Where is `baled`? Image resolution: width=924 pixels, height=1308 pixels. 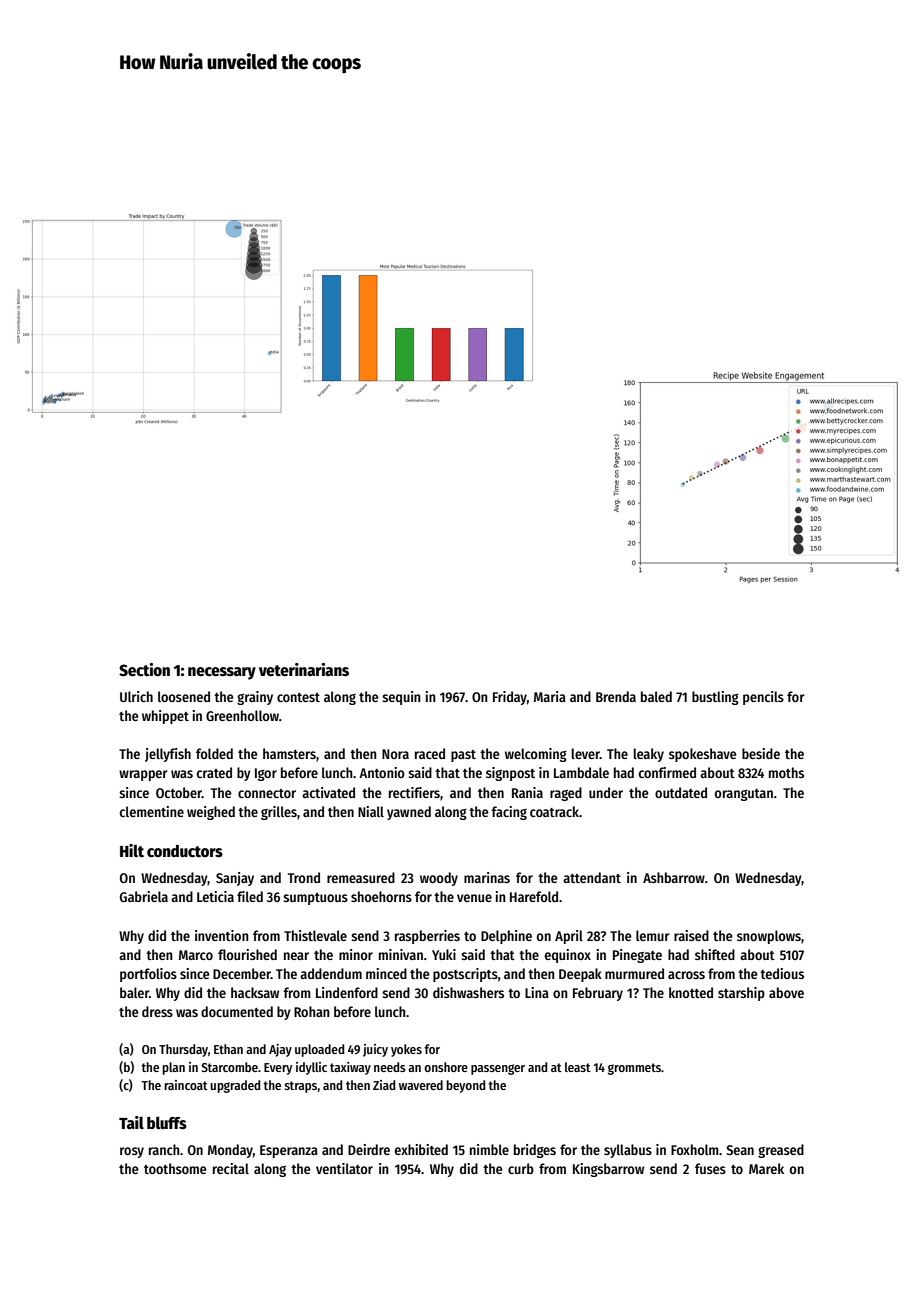
baled is located at coordinates (656, 696).
